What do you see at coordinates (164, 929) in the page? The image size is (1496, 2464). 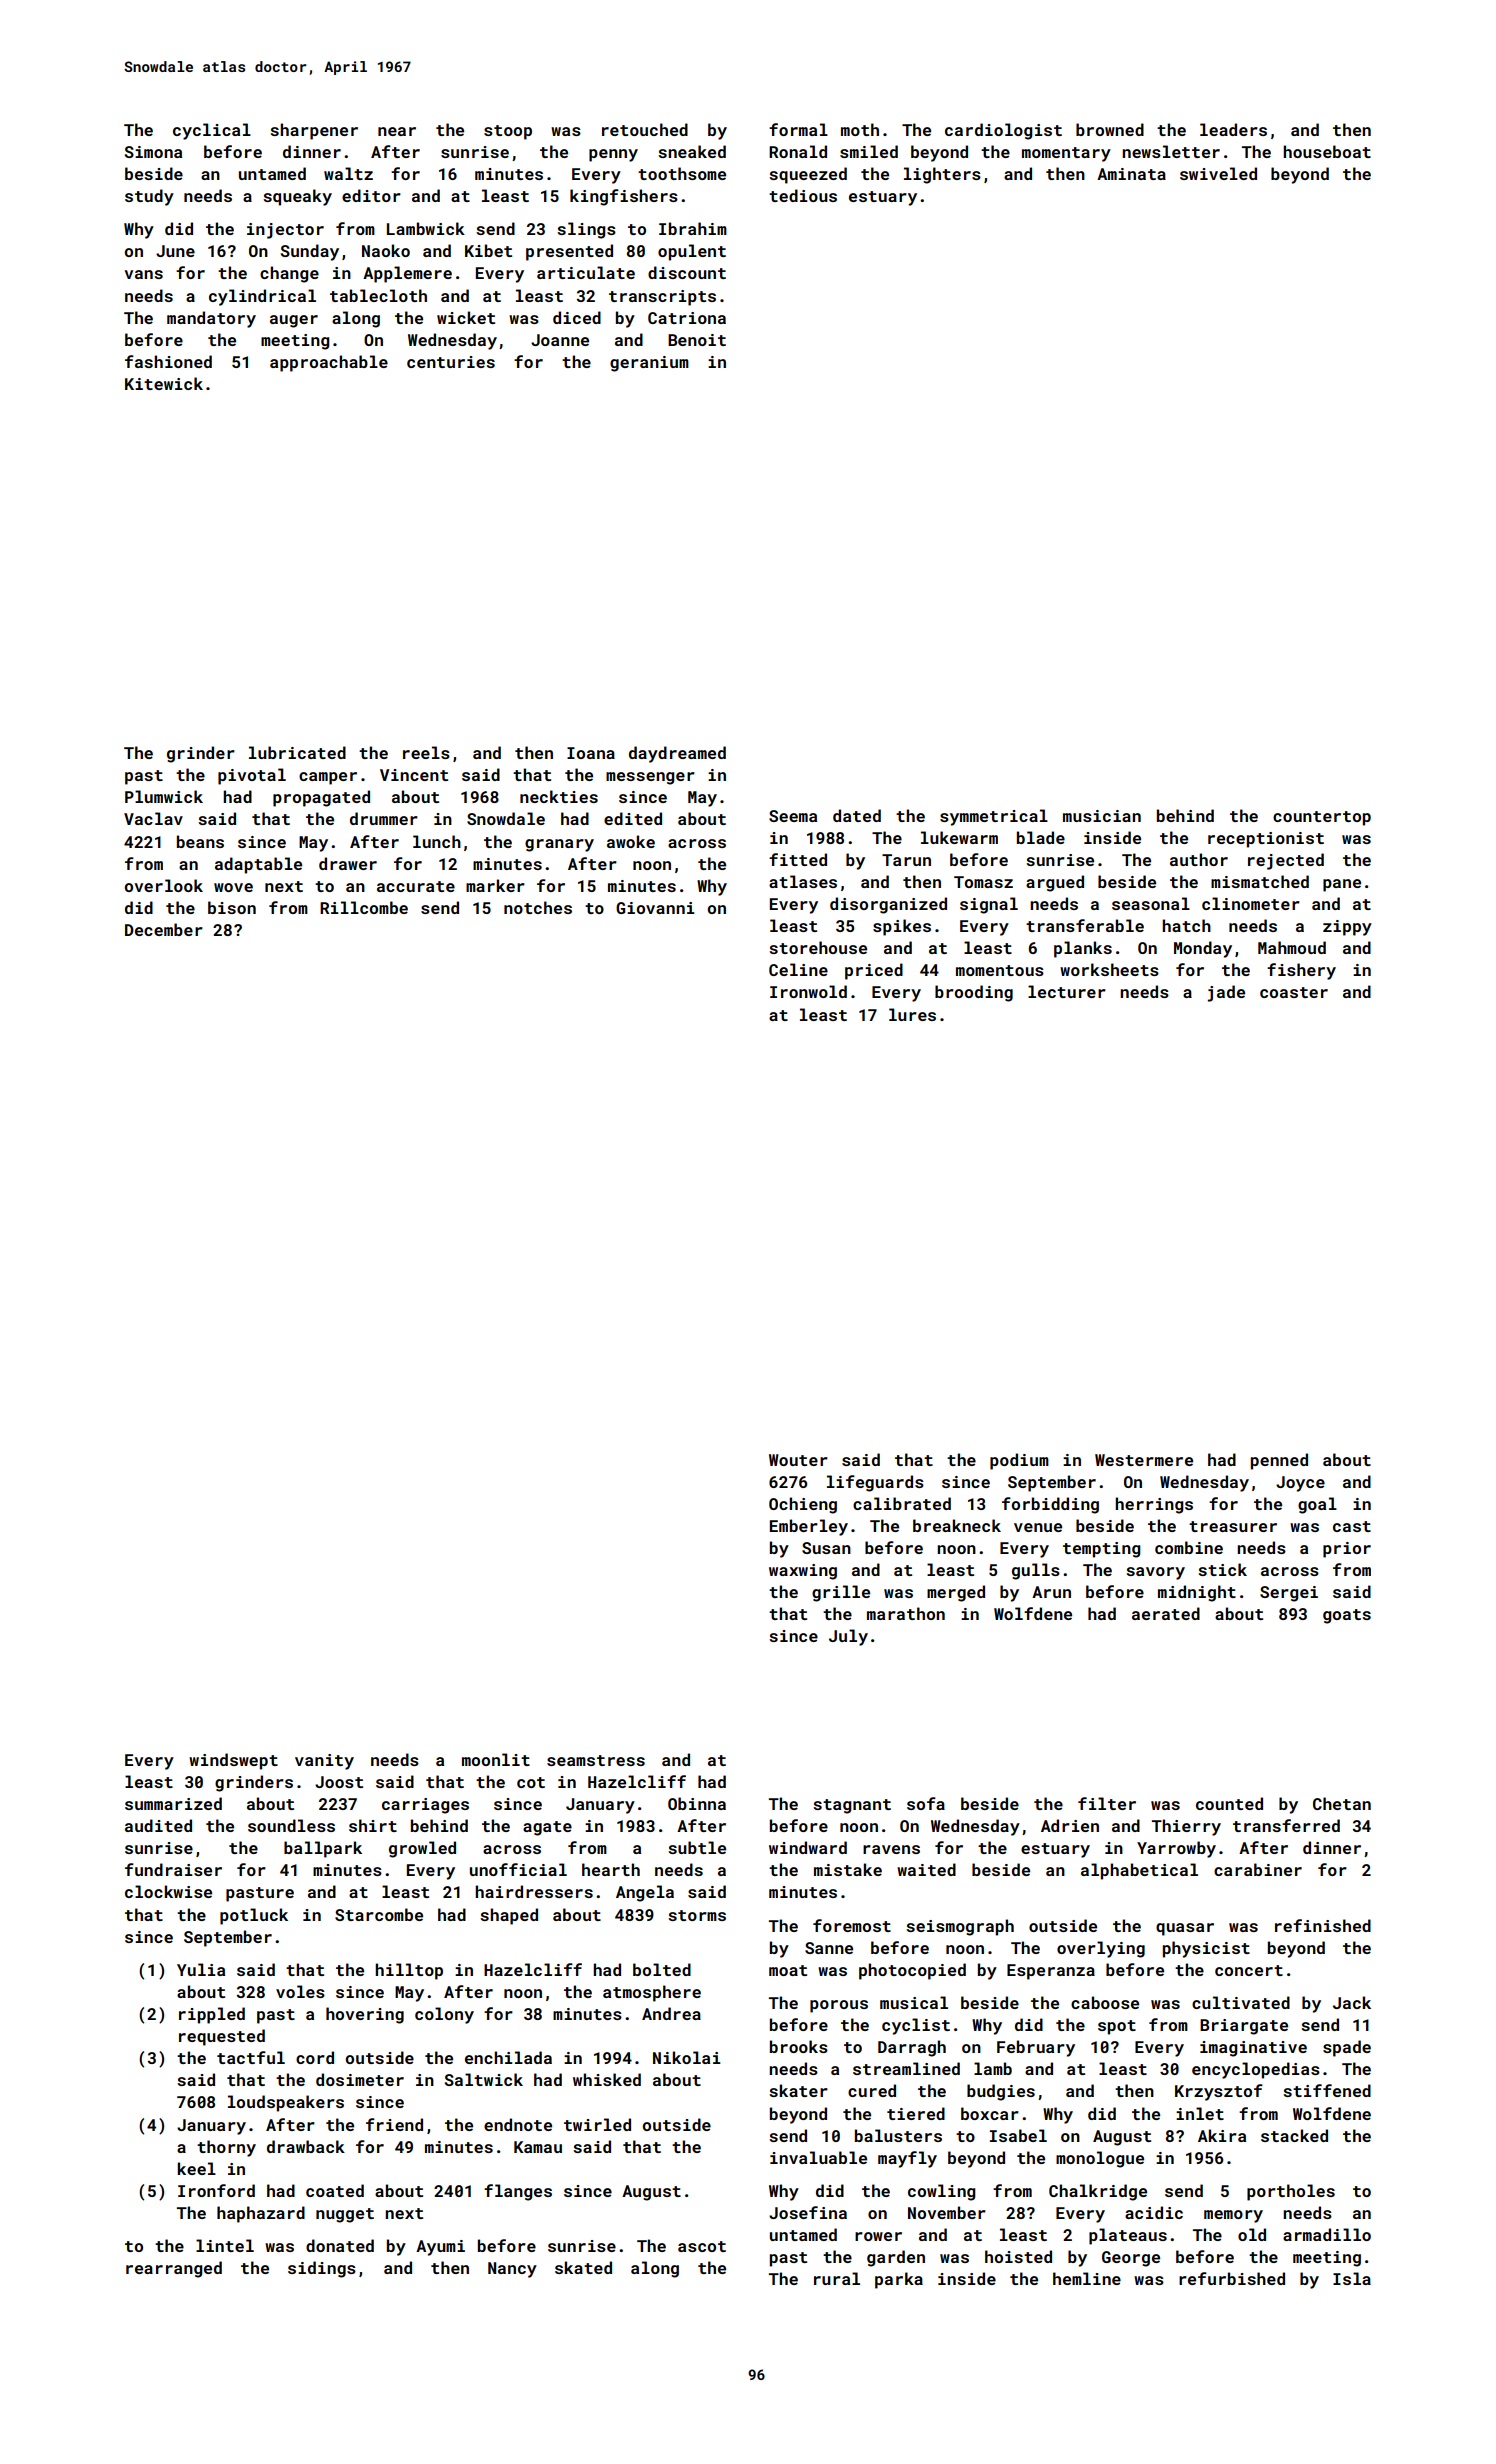 I see `December` at bounding box center [164, 929].
